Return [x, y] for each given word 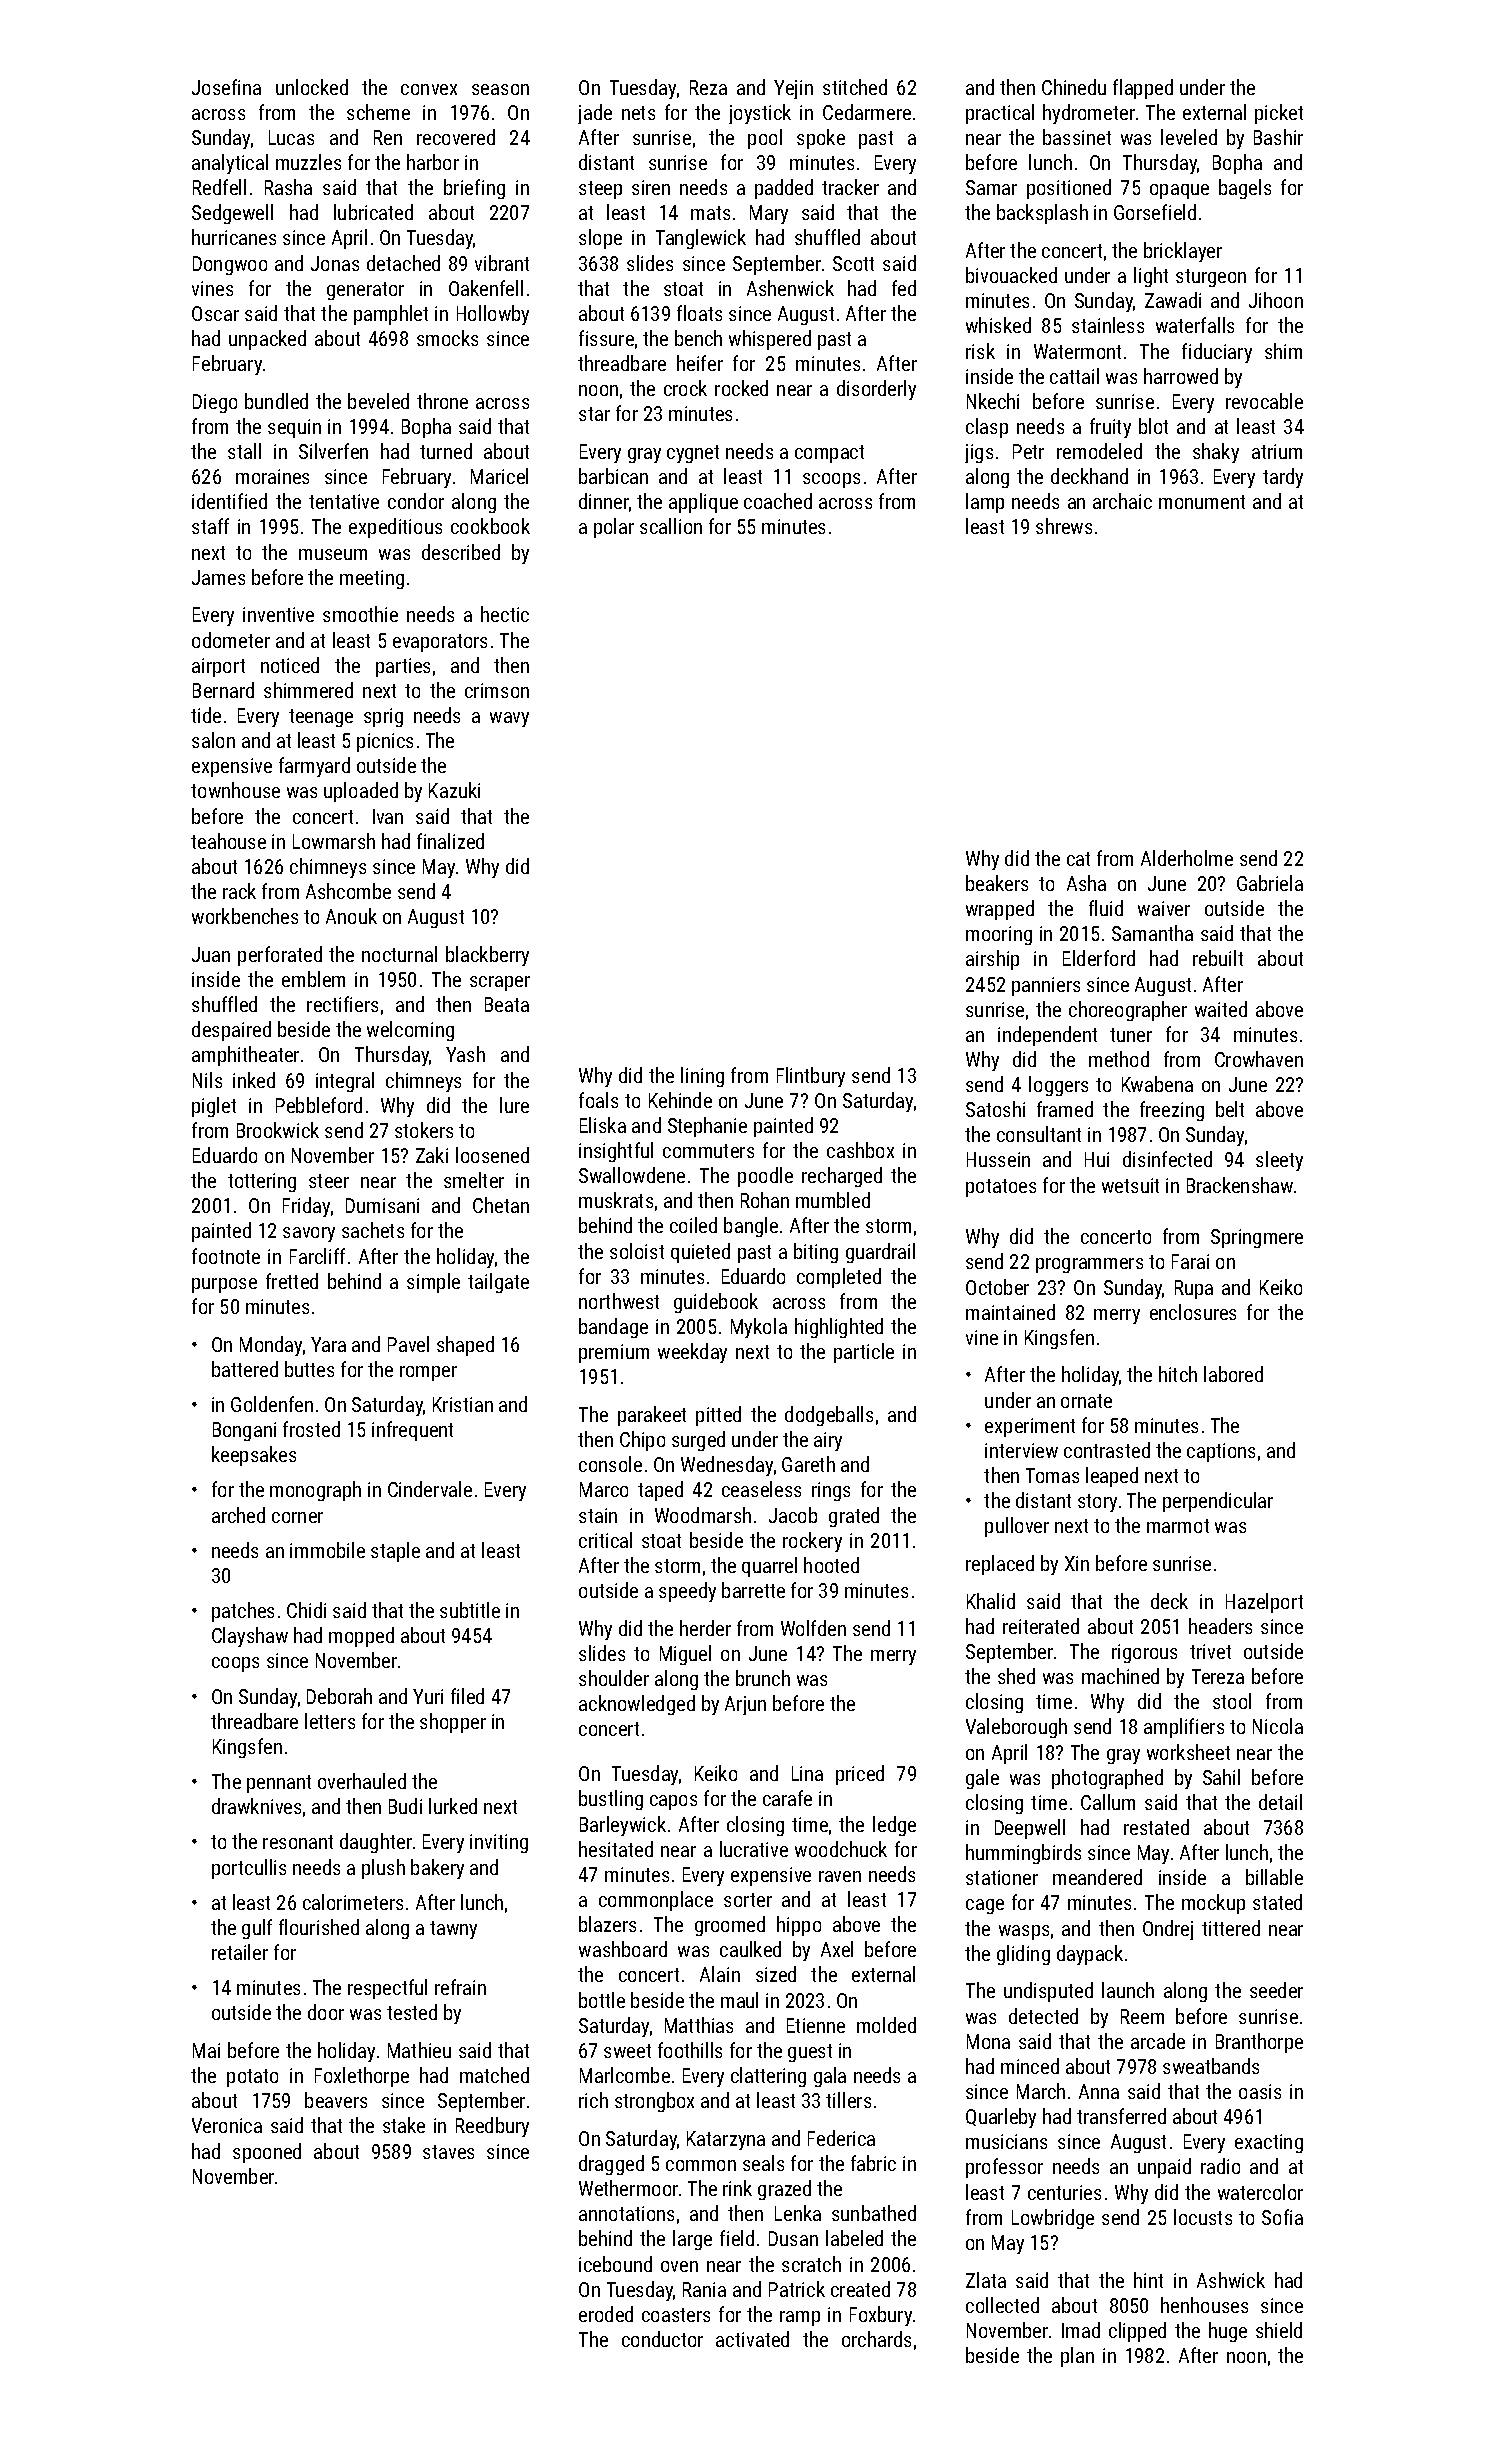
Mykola [759, 1328]
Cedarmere [867, 112]
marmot [1178, 1526]
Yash [465, 1054]
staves [448, 2152]
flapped [1143, 89]
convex [429, 89]
